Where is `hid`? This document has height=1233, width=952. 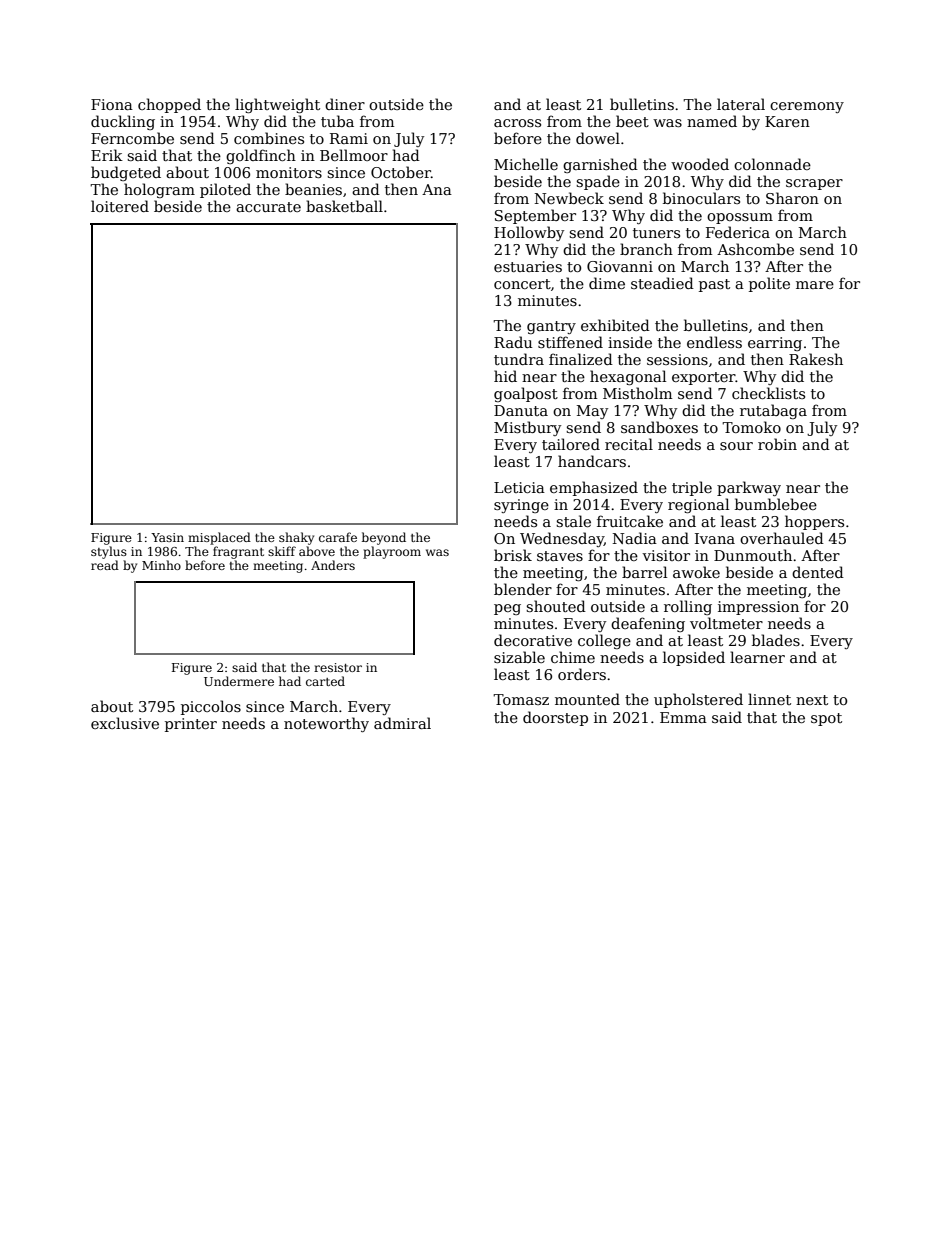 hid is located at coordinates (505, 376).
